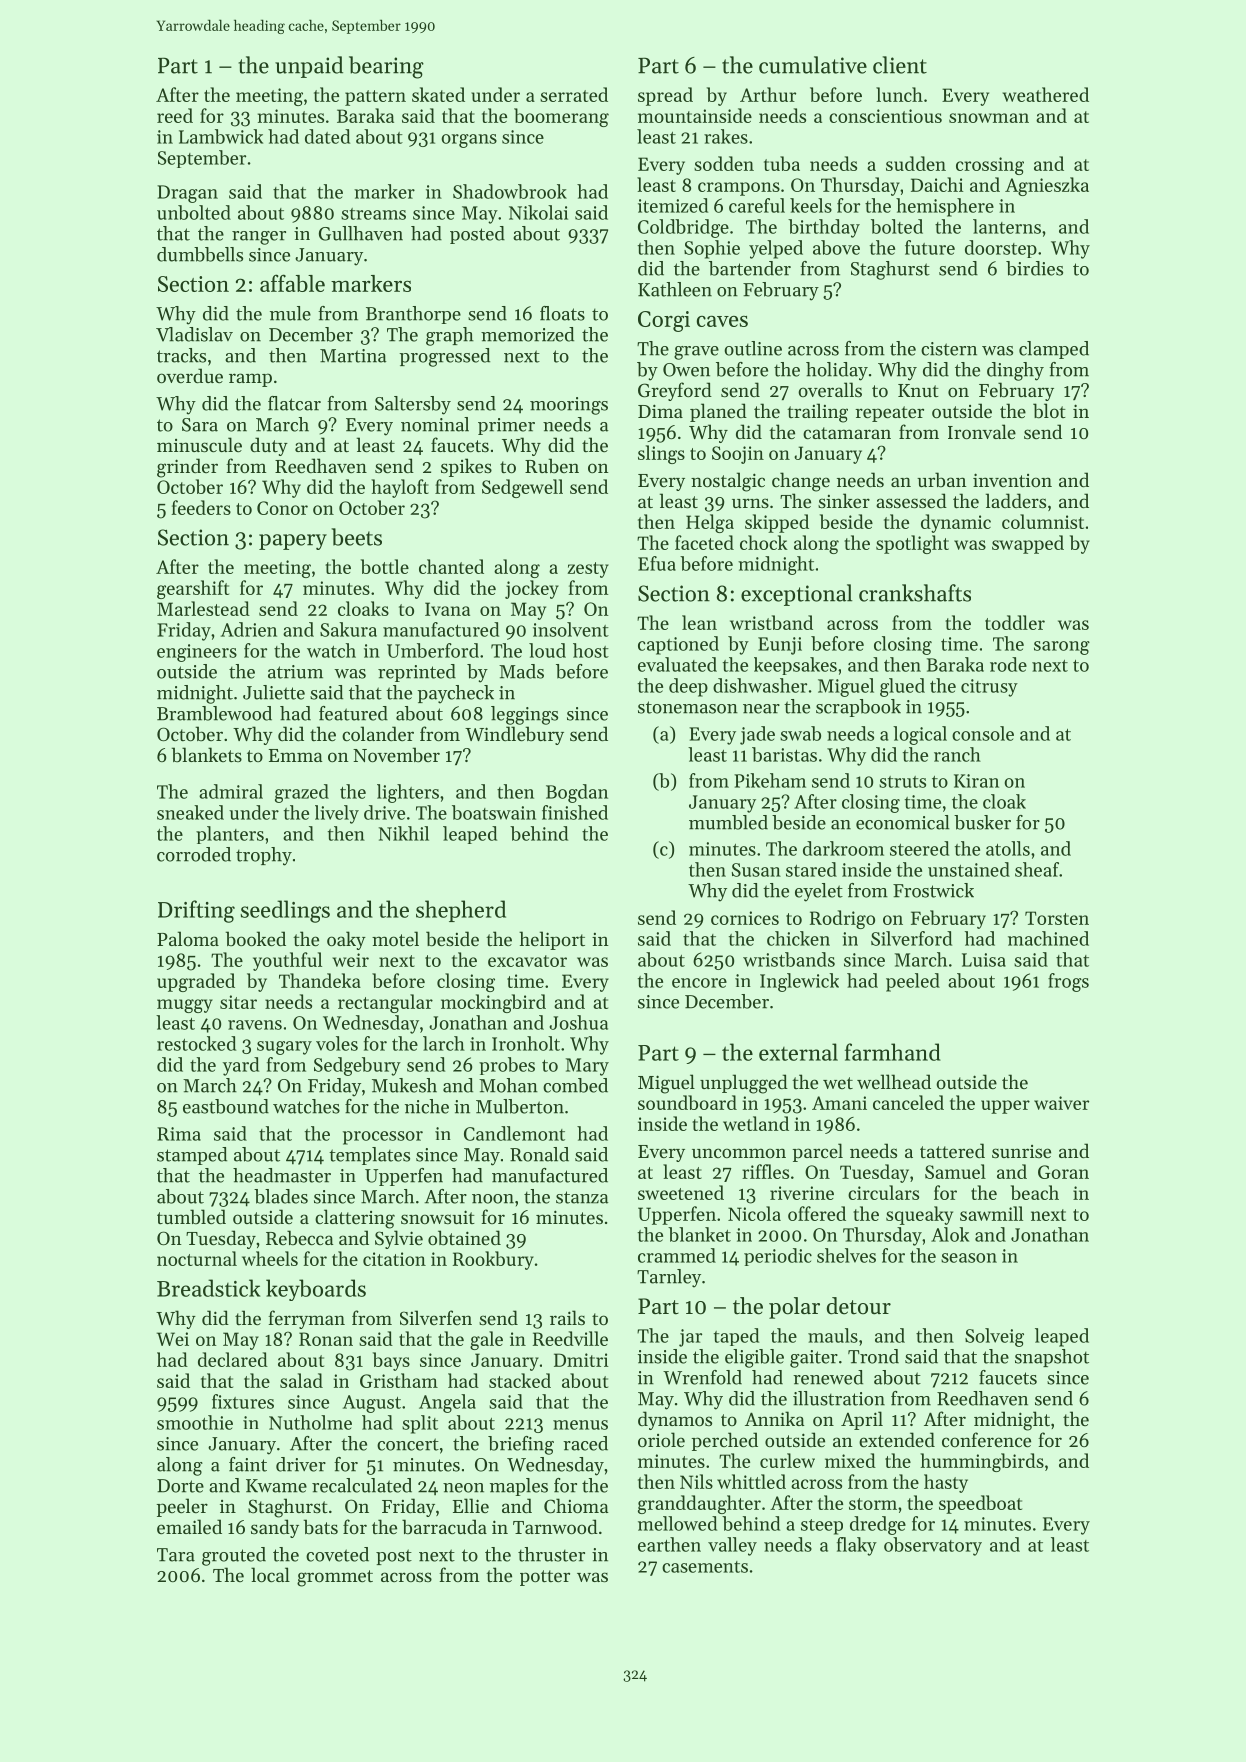  Describe the element at coordinates (836, 247) in the page. I see `above` at that location.
